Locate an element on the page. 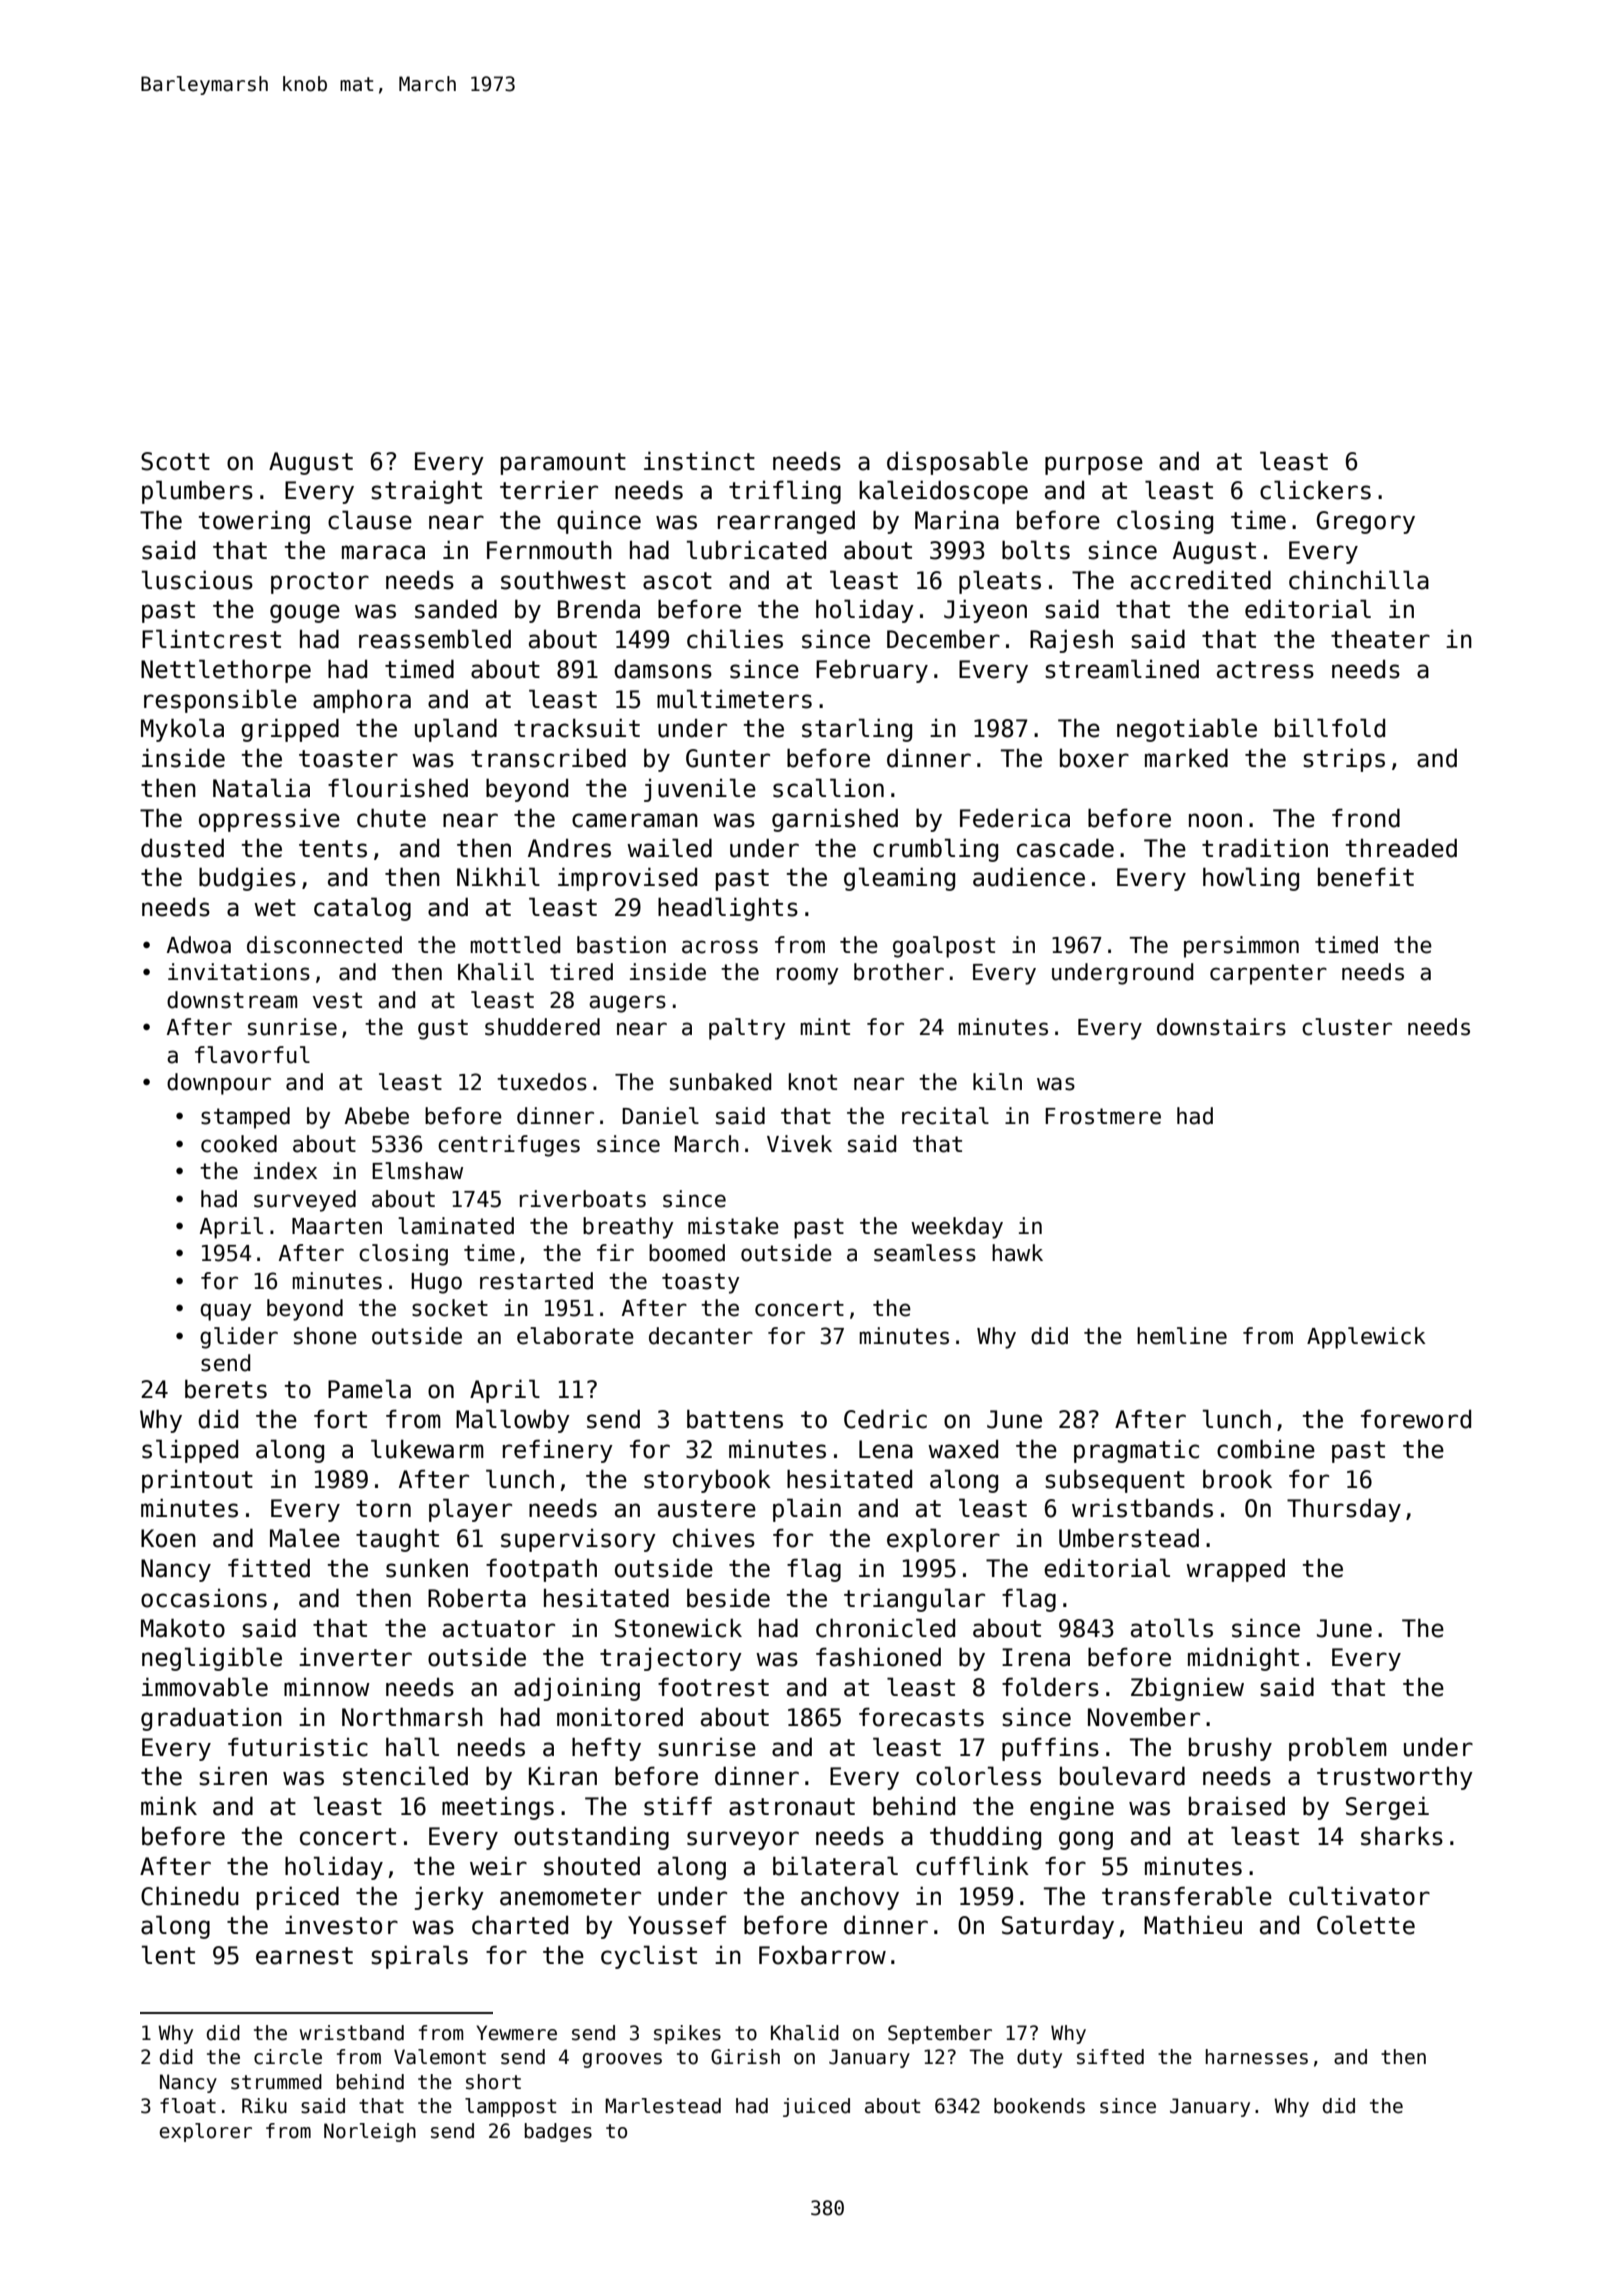  combine is located at coordinates (1266, 1449).
